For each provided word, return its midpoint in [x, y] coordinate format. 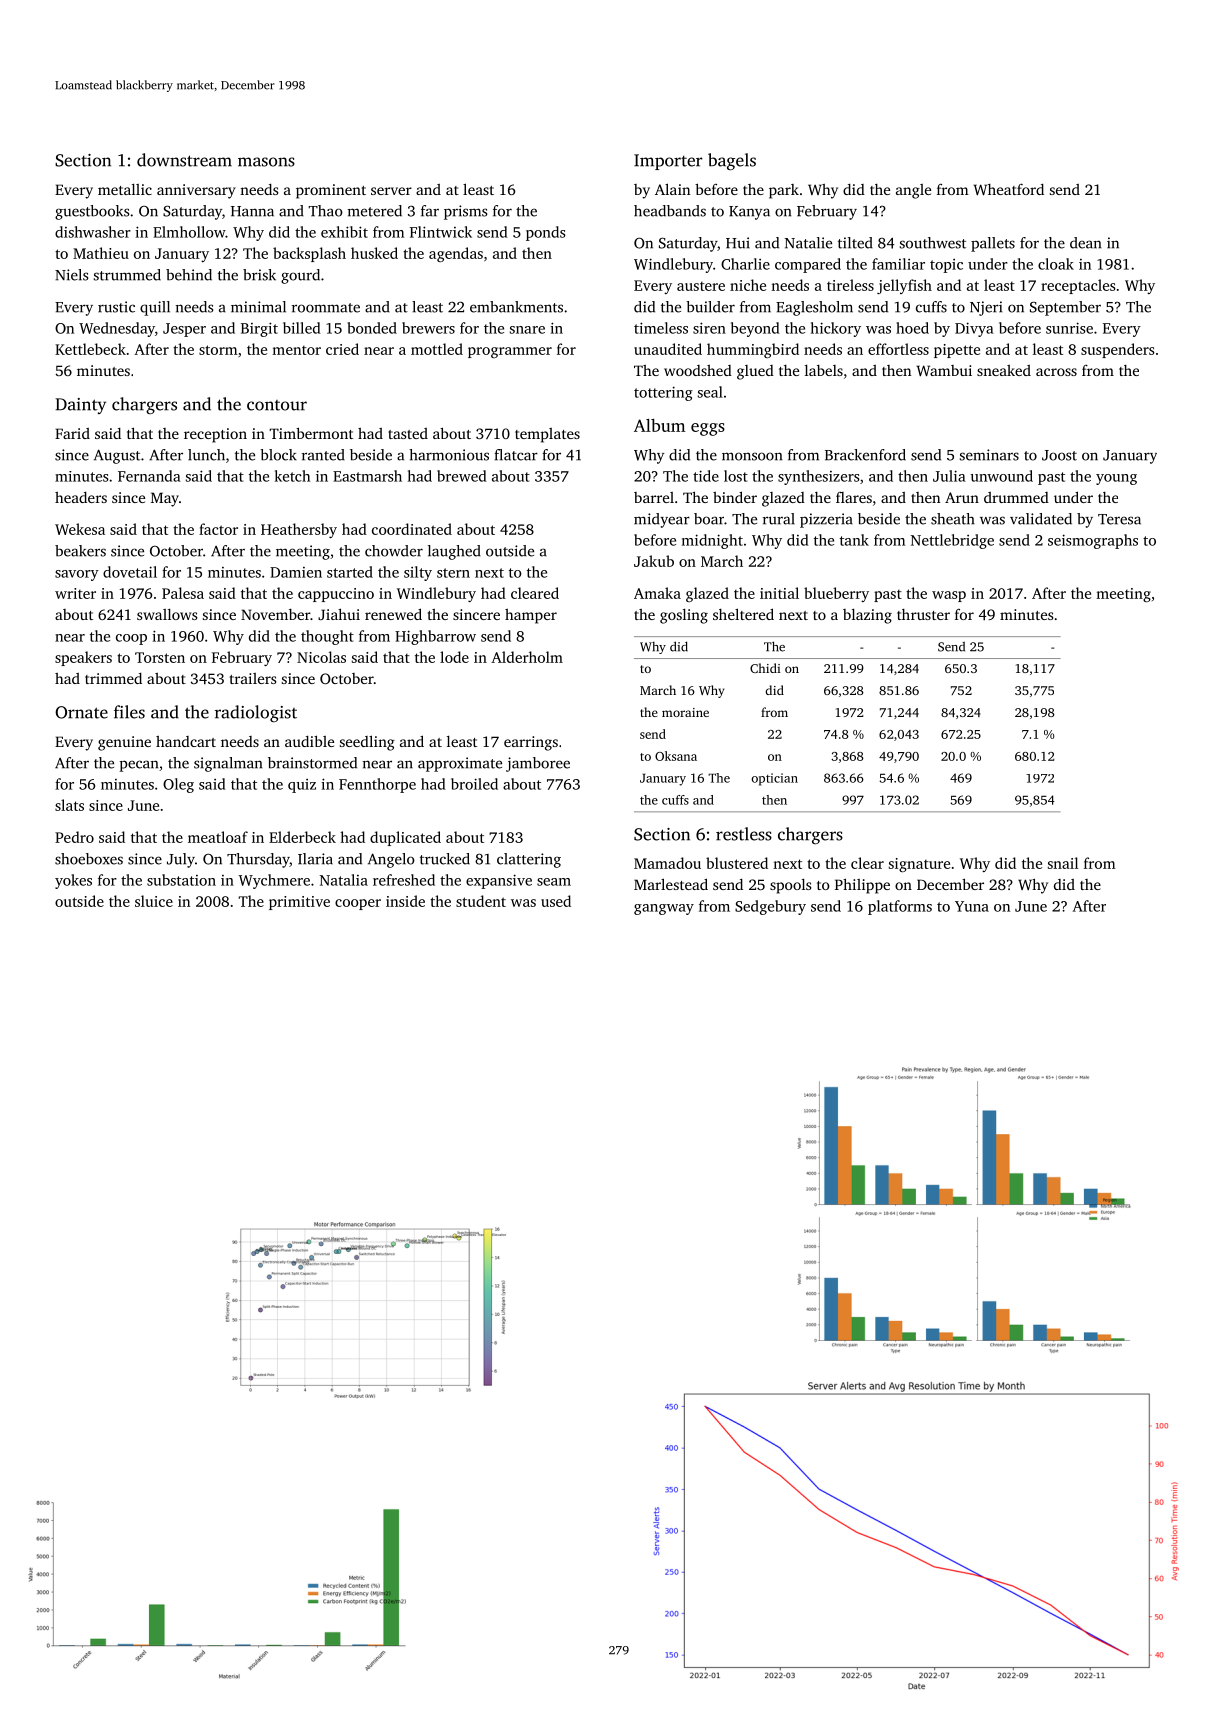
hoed [912, 328]
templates [547, 435]
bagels [732, 161]
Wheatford [1008, 189]
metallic [125, 189]
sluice [154, 901]
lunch [206, 455]
